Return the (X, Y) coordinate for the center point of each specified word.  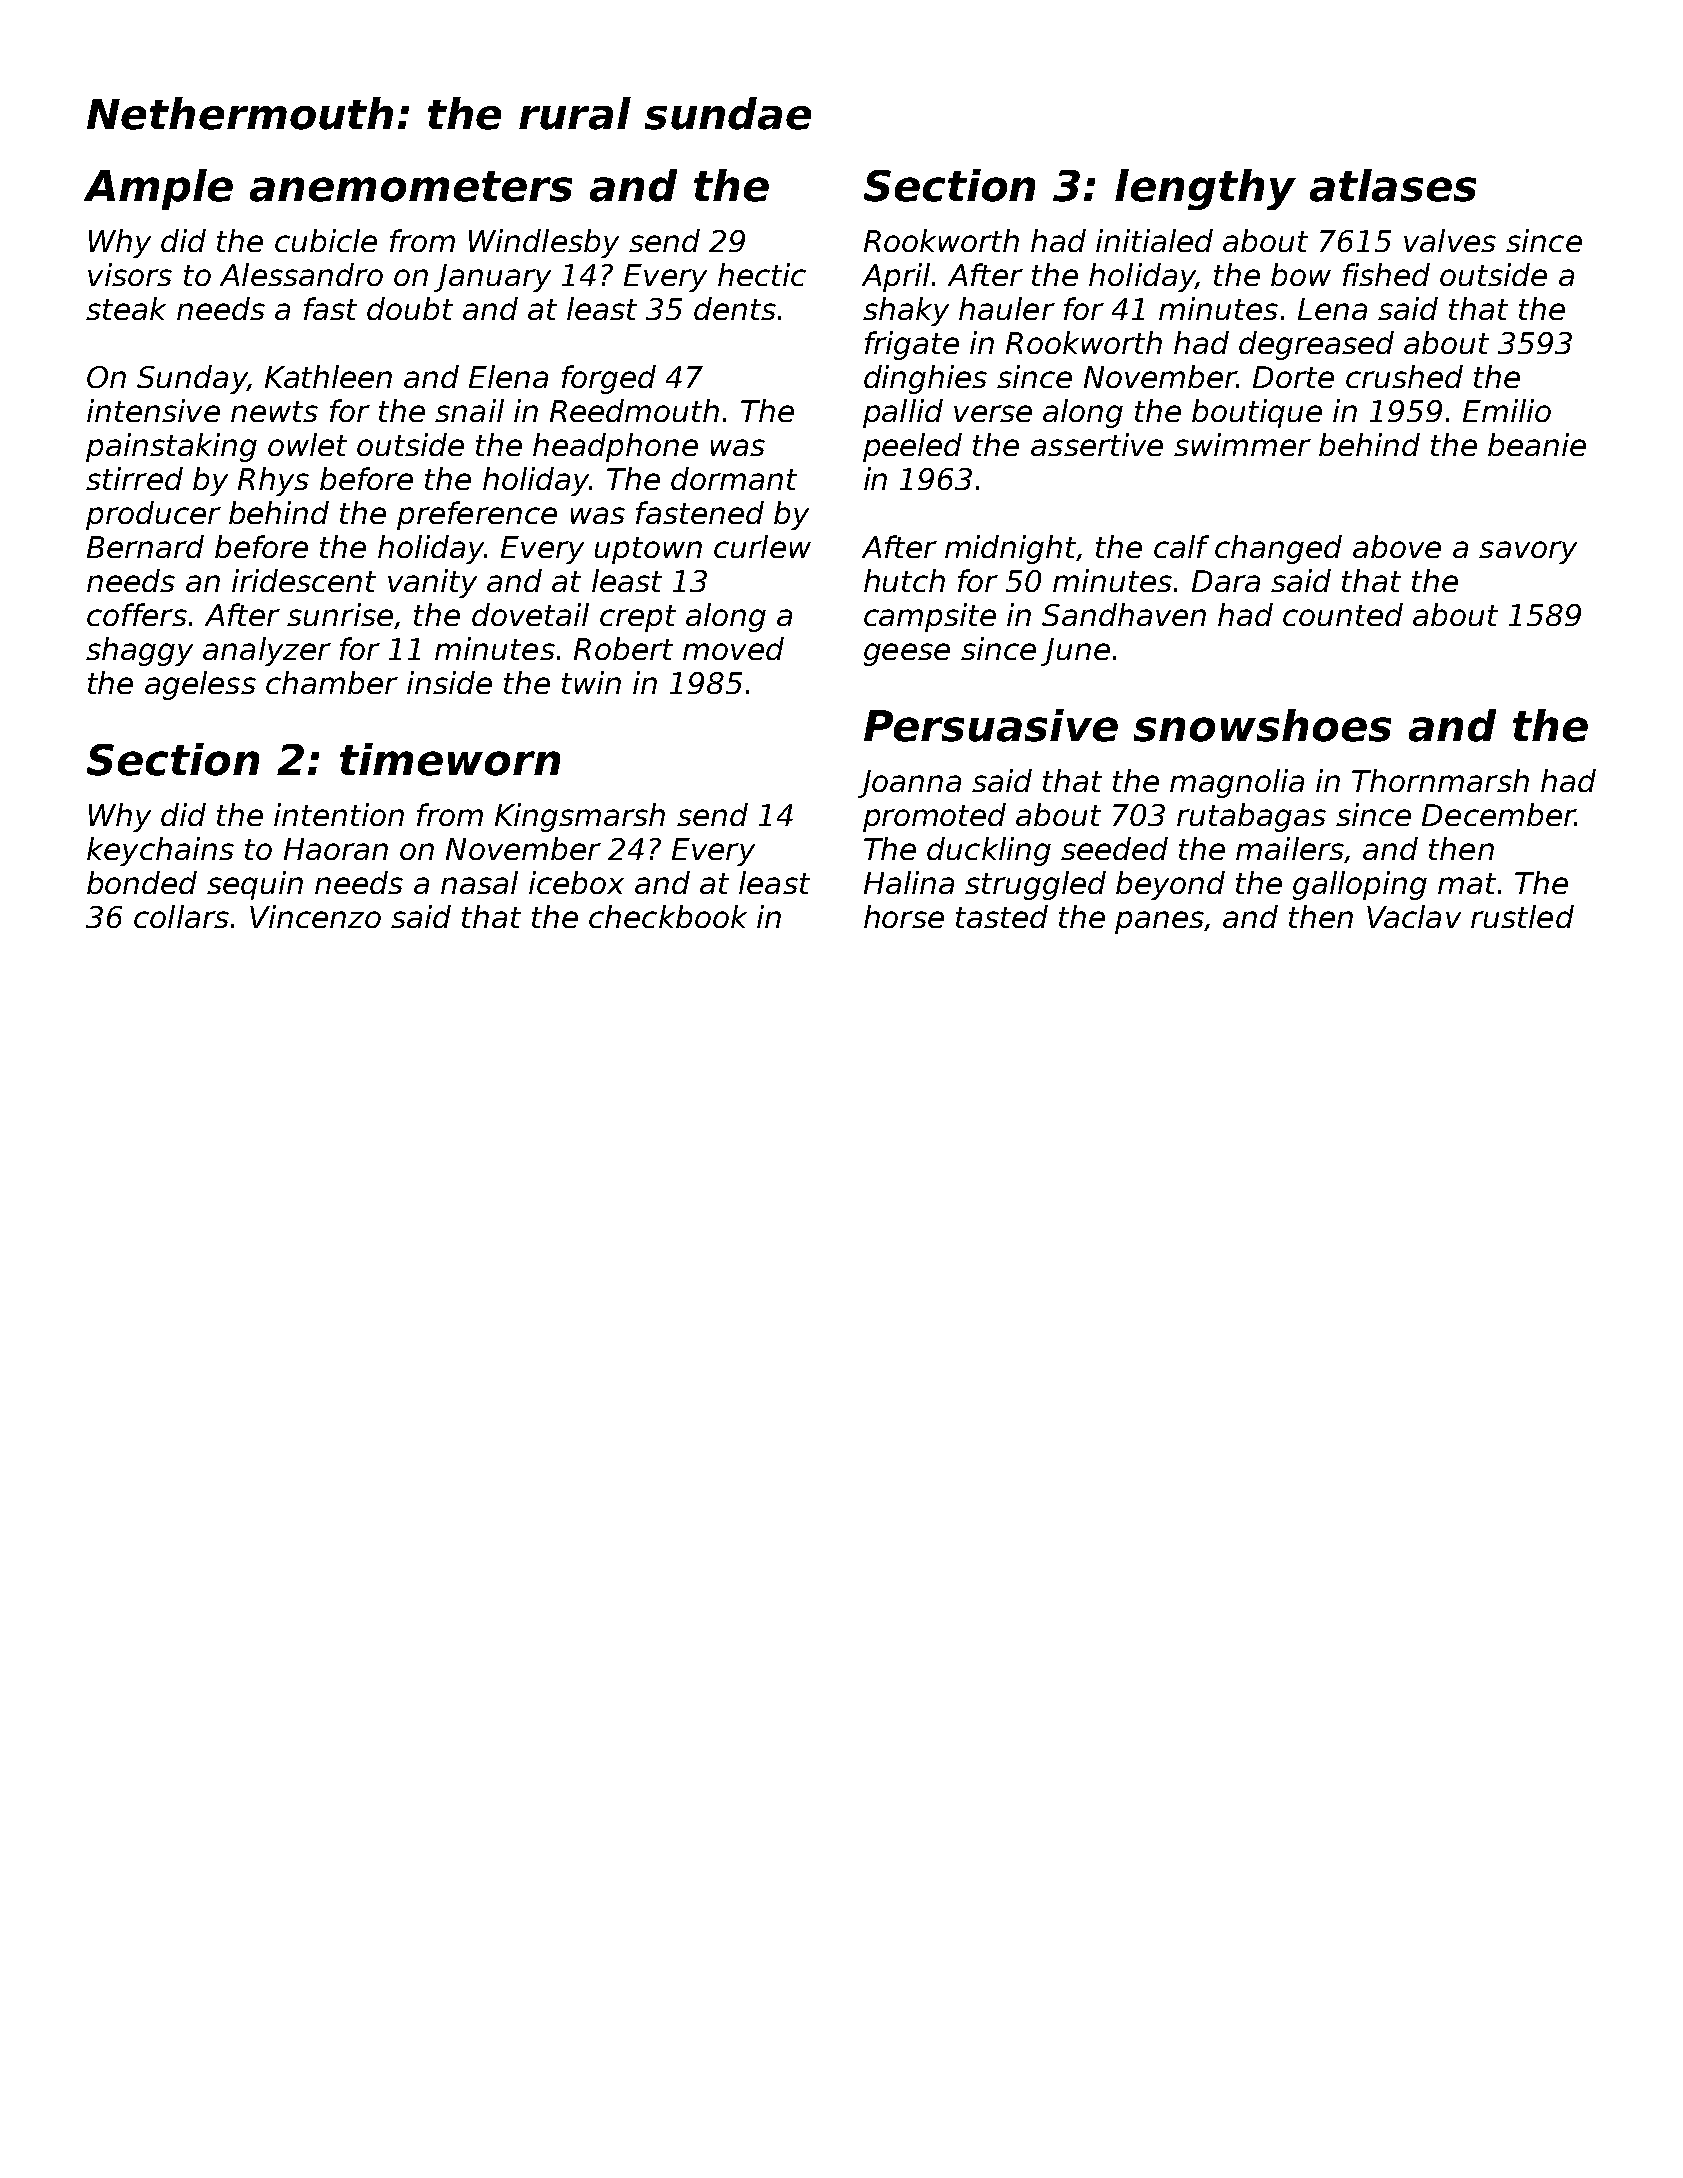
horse (904, 916)
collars (181, 916)
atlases (1393, 185)
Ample (158, 189)
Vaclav (1414, 916)
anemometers (411, 186)
